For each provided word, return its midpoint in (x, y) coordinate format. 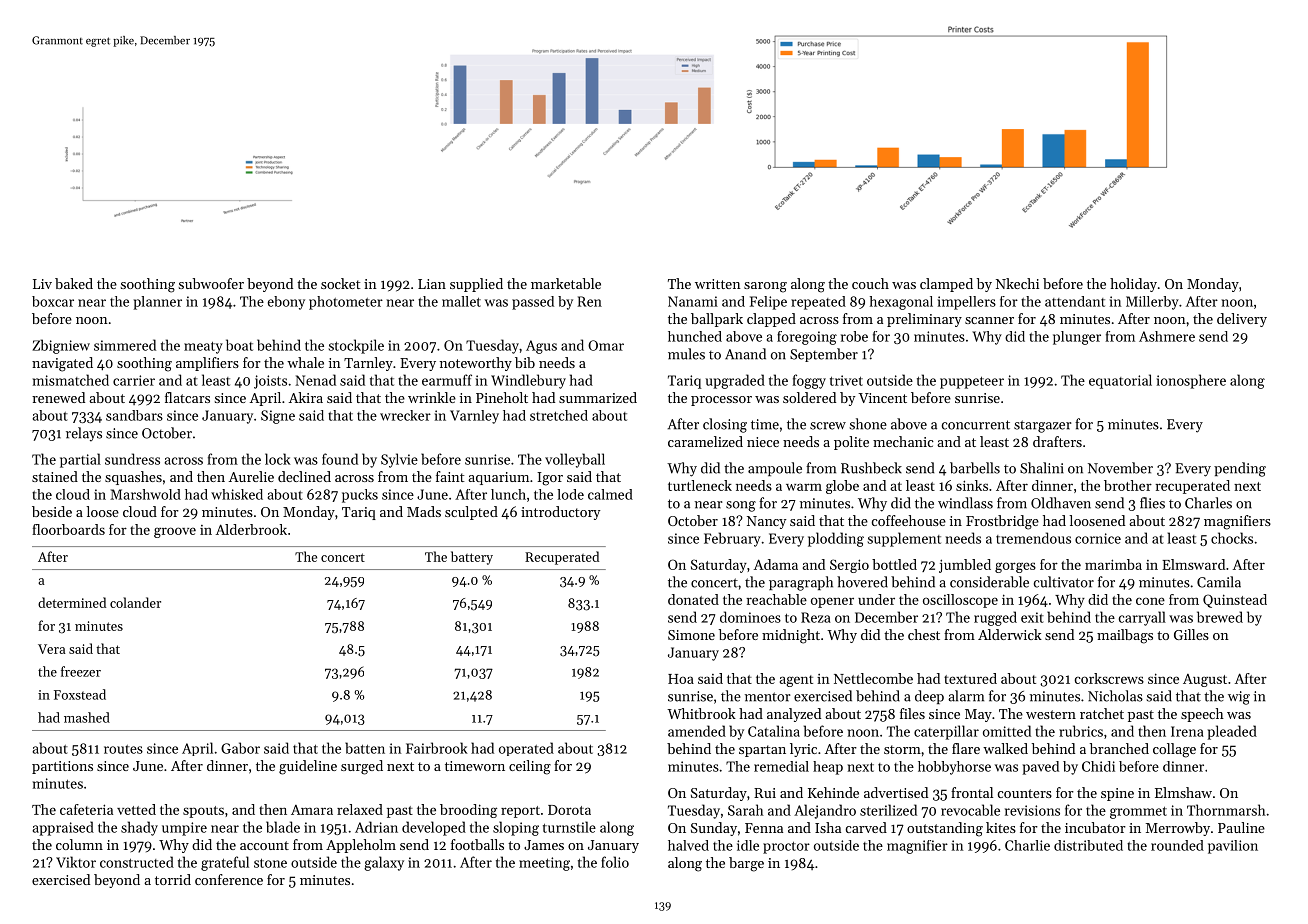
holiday (1133, 285)
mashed (87, 717)
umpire (184, 829)
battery (472, 558)
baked (74, 283)
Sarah (746, 810)
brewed (1220, 617)
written (718, 284)
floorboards (68, 529)
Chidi (1098, 766)
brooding (468, 811)
